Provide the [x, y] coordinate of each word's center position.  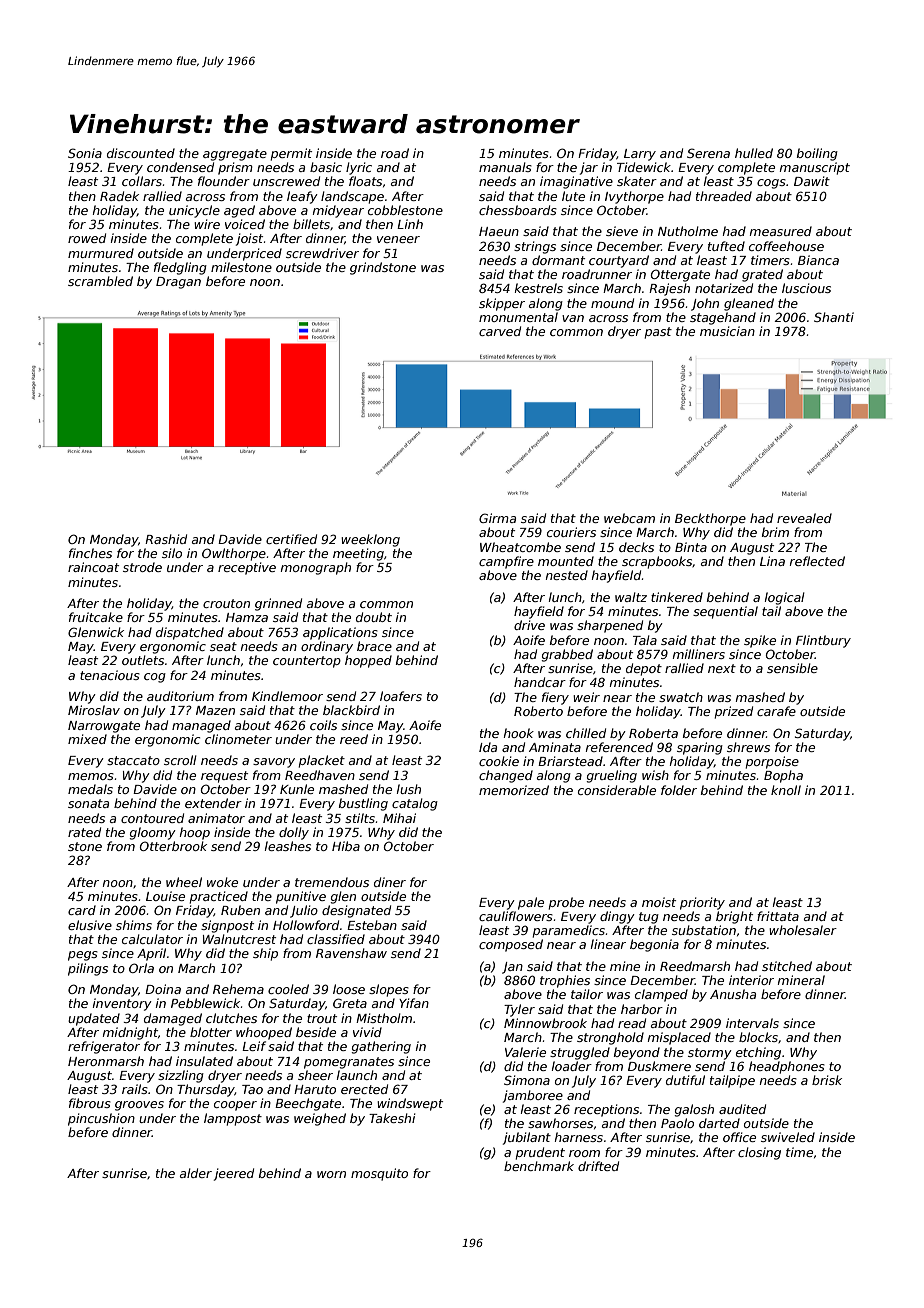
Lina [772, 561]
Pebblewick [206, 1003]
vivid [367, 1032]
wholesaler [803, 930]
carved [500, 331]
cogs [771, 184]
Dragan [178, 283]
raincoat [93, 567]
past [658, 333]
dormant [558, 260]
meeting [358, 554]
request [224, 777]
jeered [234, 1174]
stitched [787, 966]
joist [250, 239]
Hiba [346, 846]
